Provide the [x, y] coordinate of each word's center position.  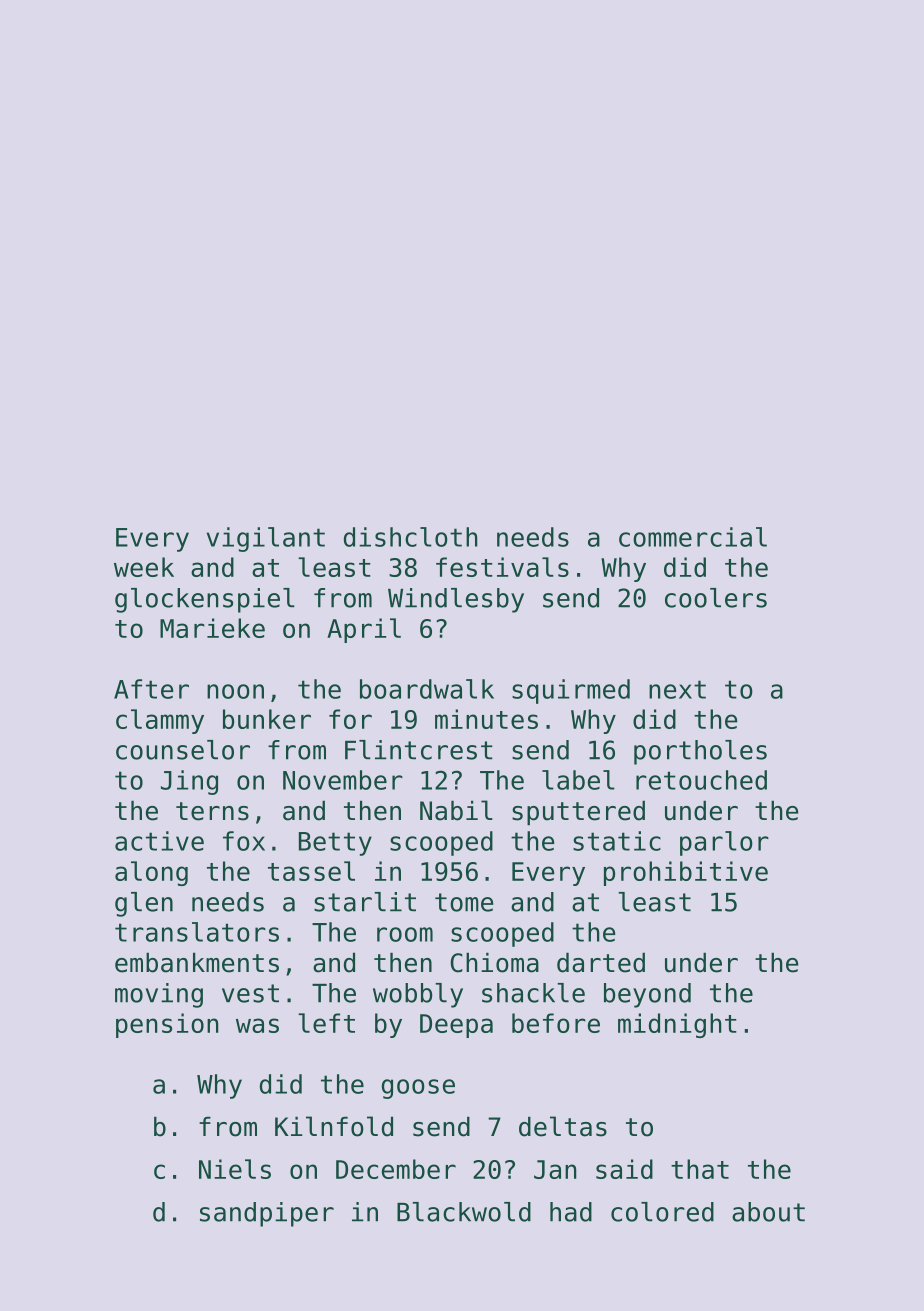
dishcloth [411, 537]
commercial [693, 537]
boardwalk [427, 689]
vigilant [266, 539]
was [257, 1025]
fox [244, 841]
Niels [235, 1169]
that [700, 1169]
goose [418, 1089]
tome [464, 902]
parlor [724, 843]
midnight [677, 1025]
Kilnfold [334, 1126]
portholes [700, 752]
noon [235, 691]
